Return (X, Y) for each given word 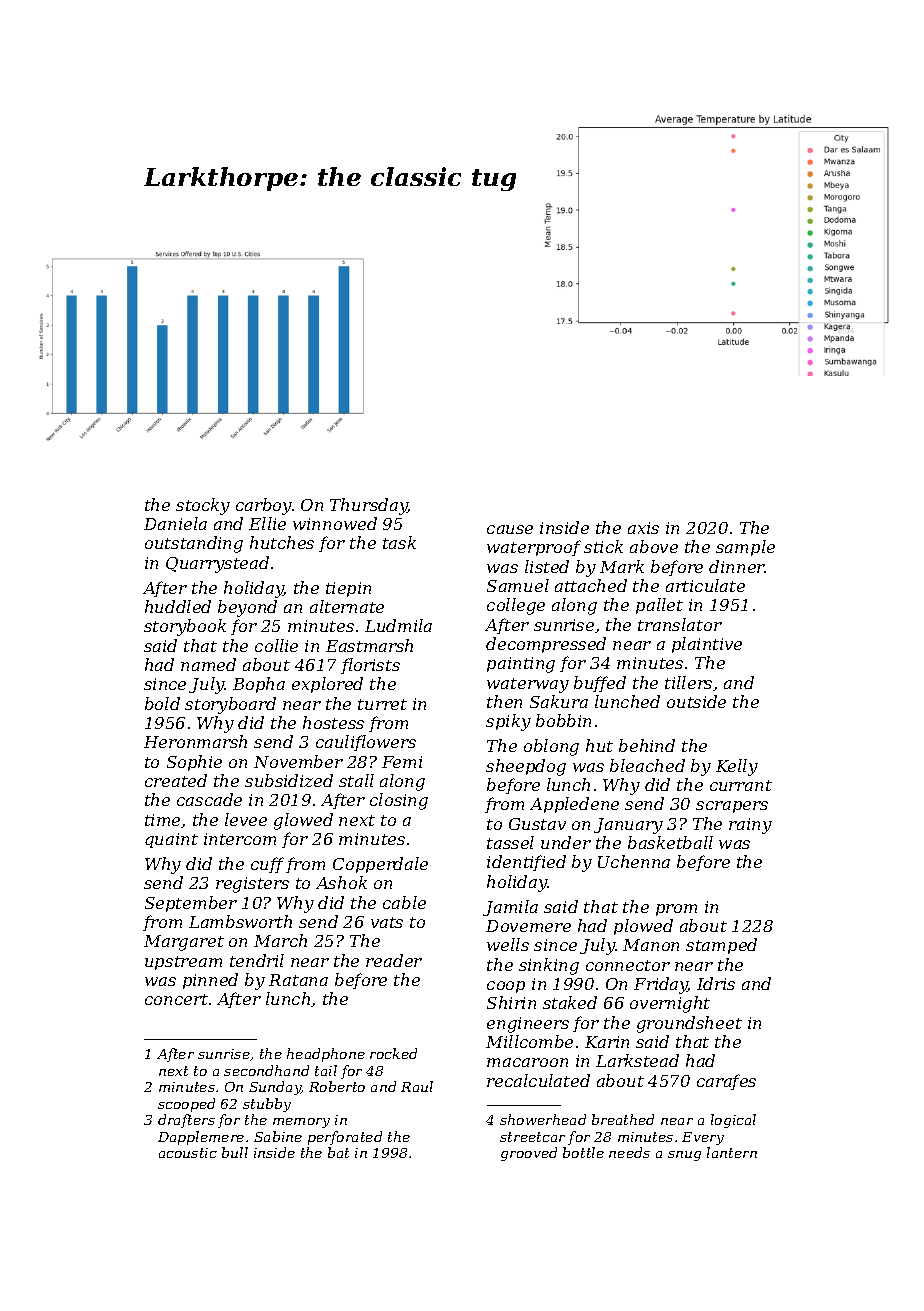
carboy (264, 506)
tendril (257, 960)
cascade (209, 799)
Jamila (510, 908)
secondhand (266, 1070)
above (654, 546)
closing (399, 801)
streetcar (532, 1137)
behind (647, 745)
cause (510, 529)
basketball (670, 842)
